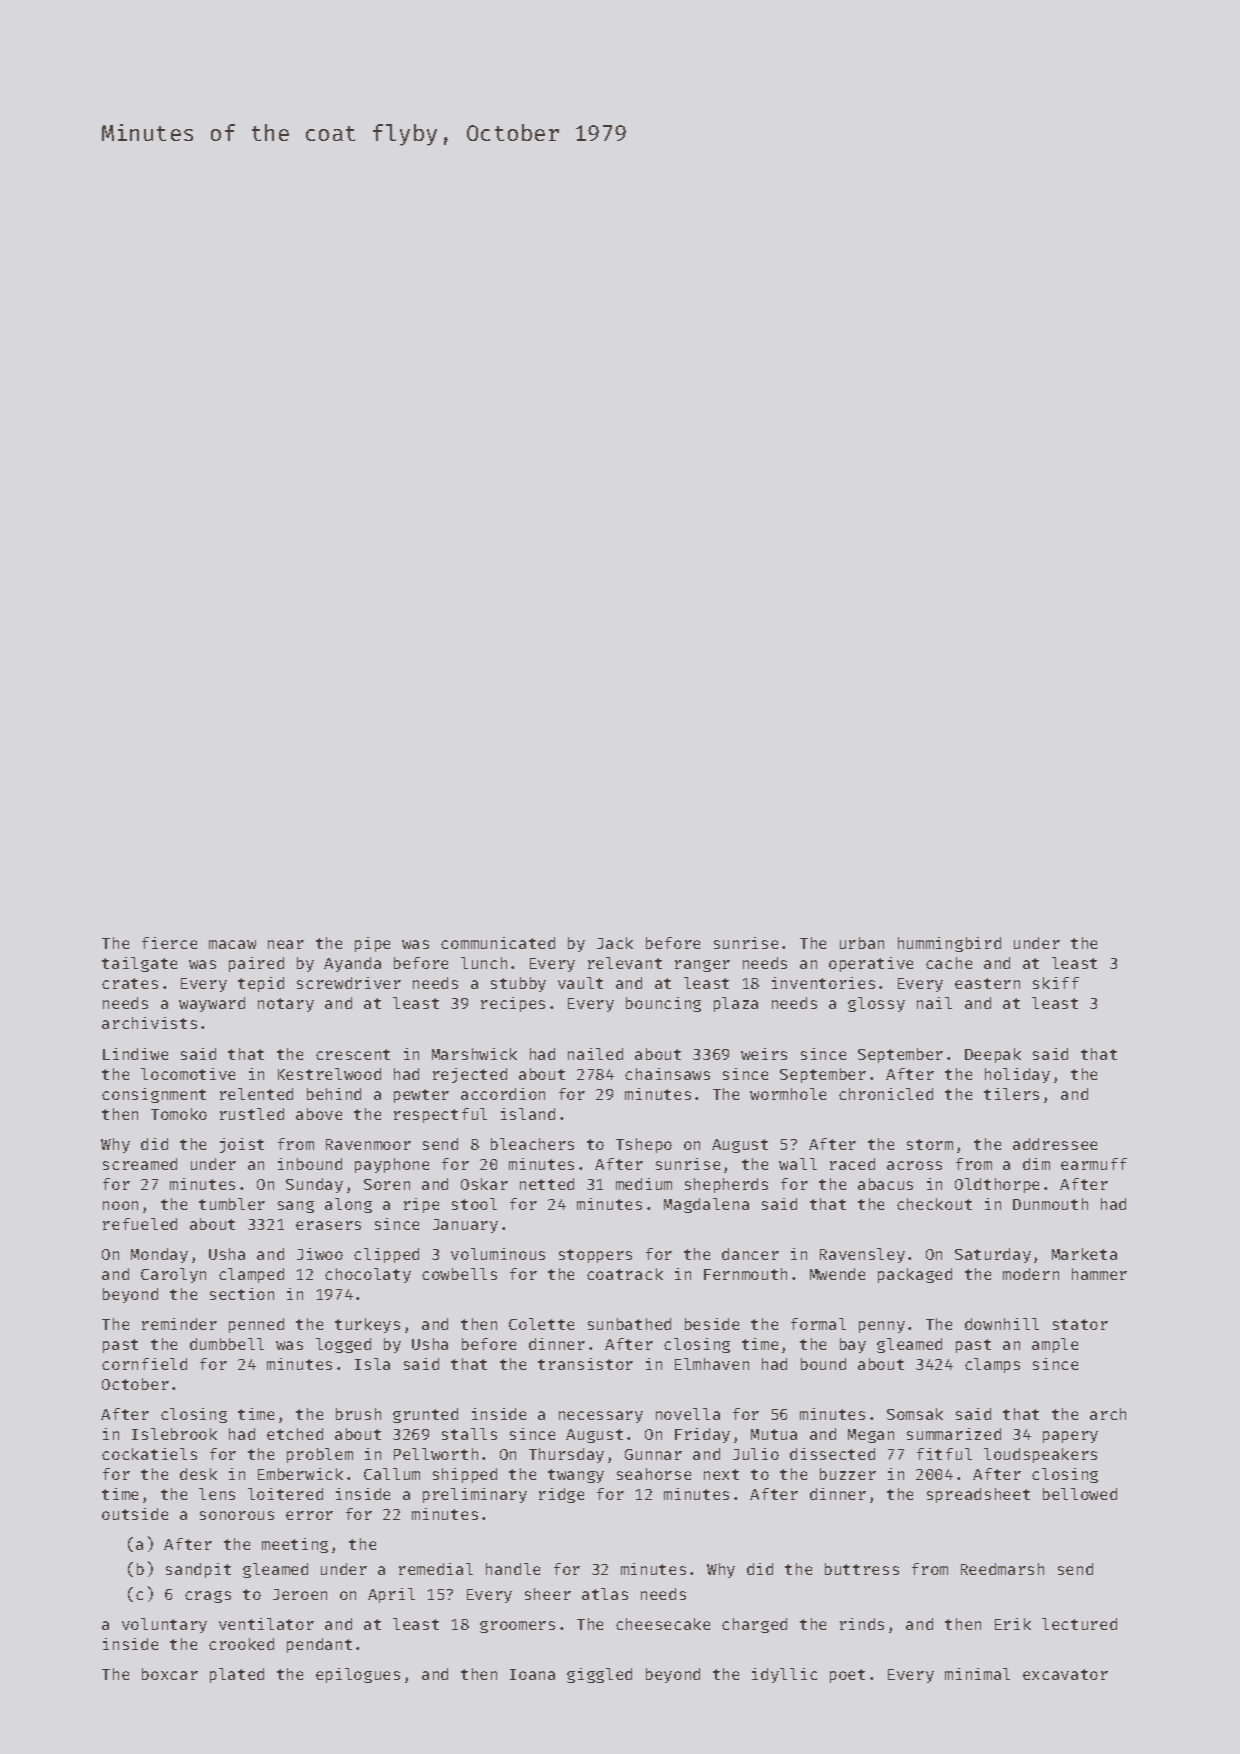 Image resolution: width=1240 pixels, height=1754 pixels. What do you see at coordinates (774, 1434) in the page?
I see `Mutua` at bounding box center [774, 1434].
